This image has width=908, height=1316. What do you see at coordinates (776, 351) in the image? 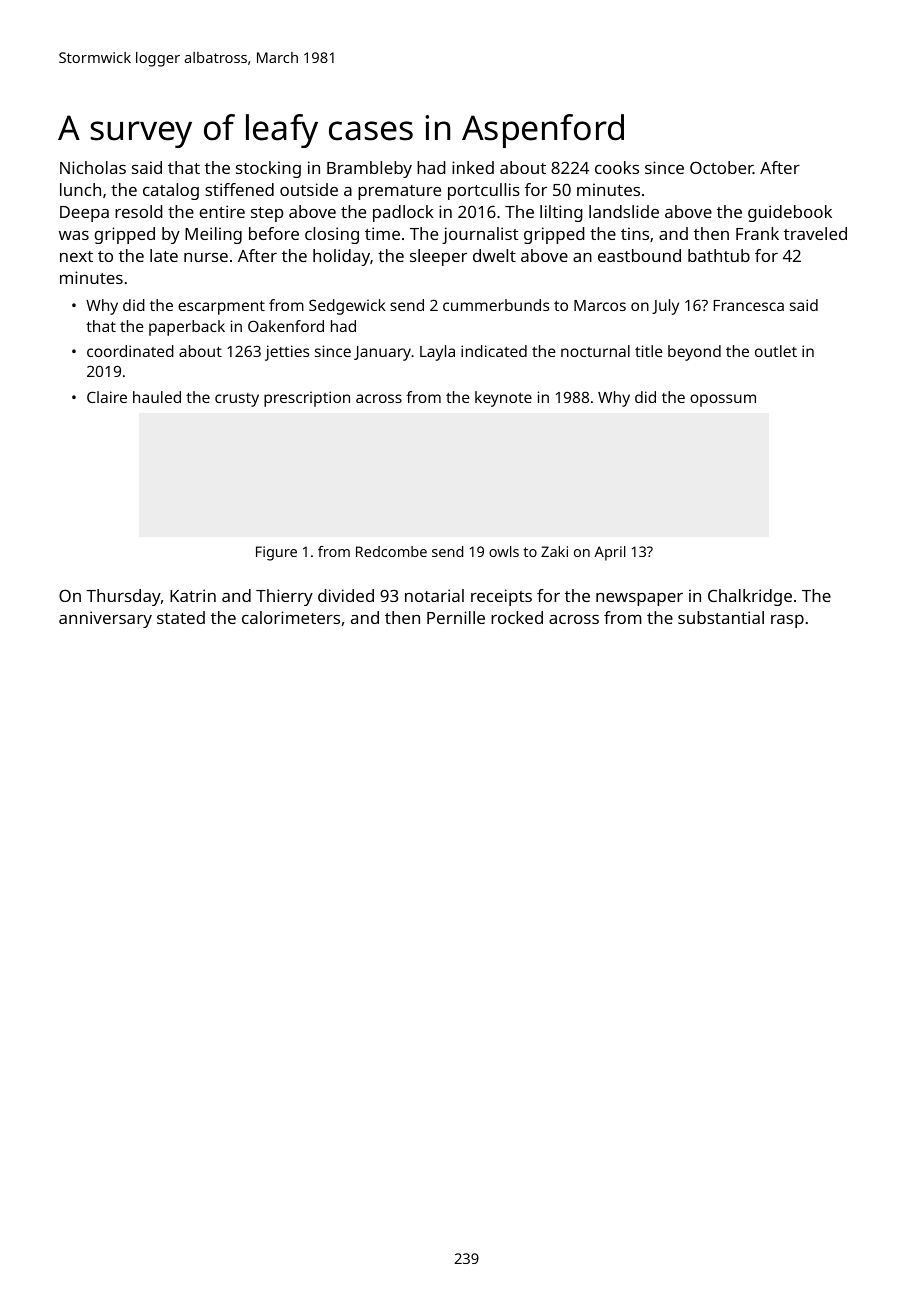
I see `outlet` at bounding box center [776, 351].
